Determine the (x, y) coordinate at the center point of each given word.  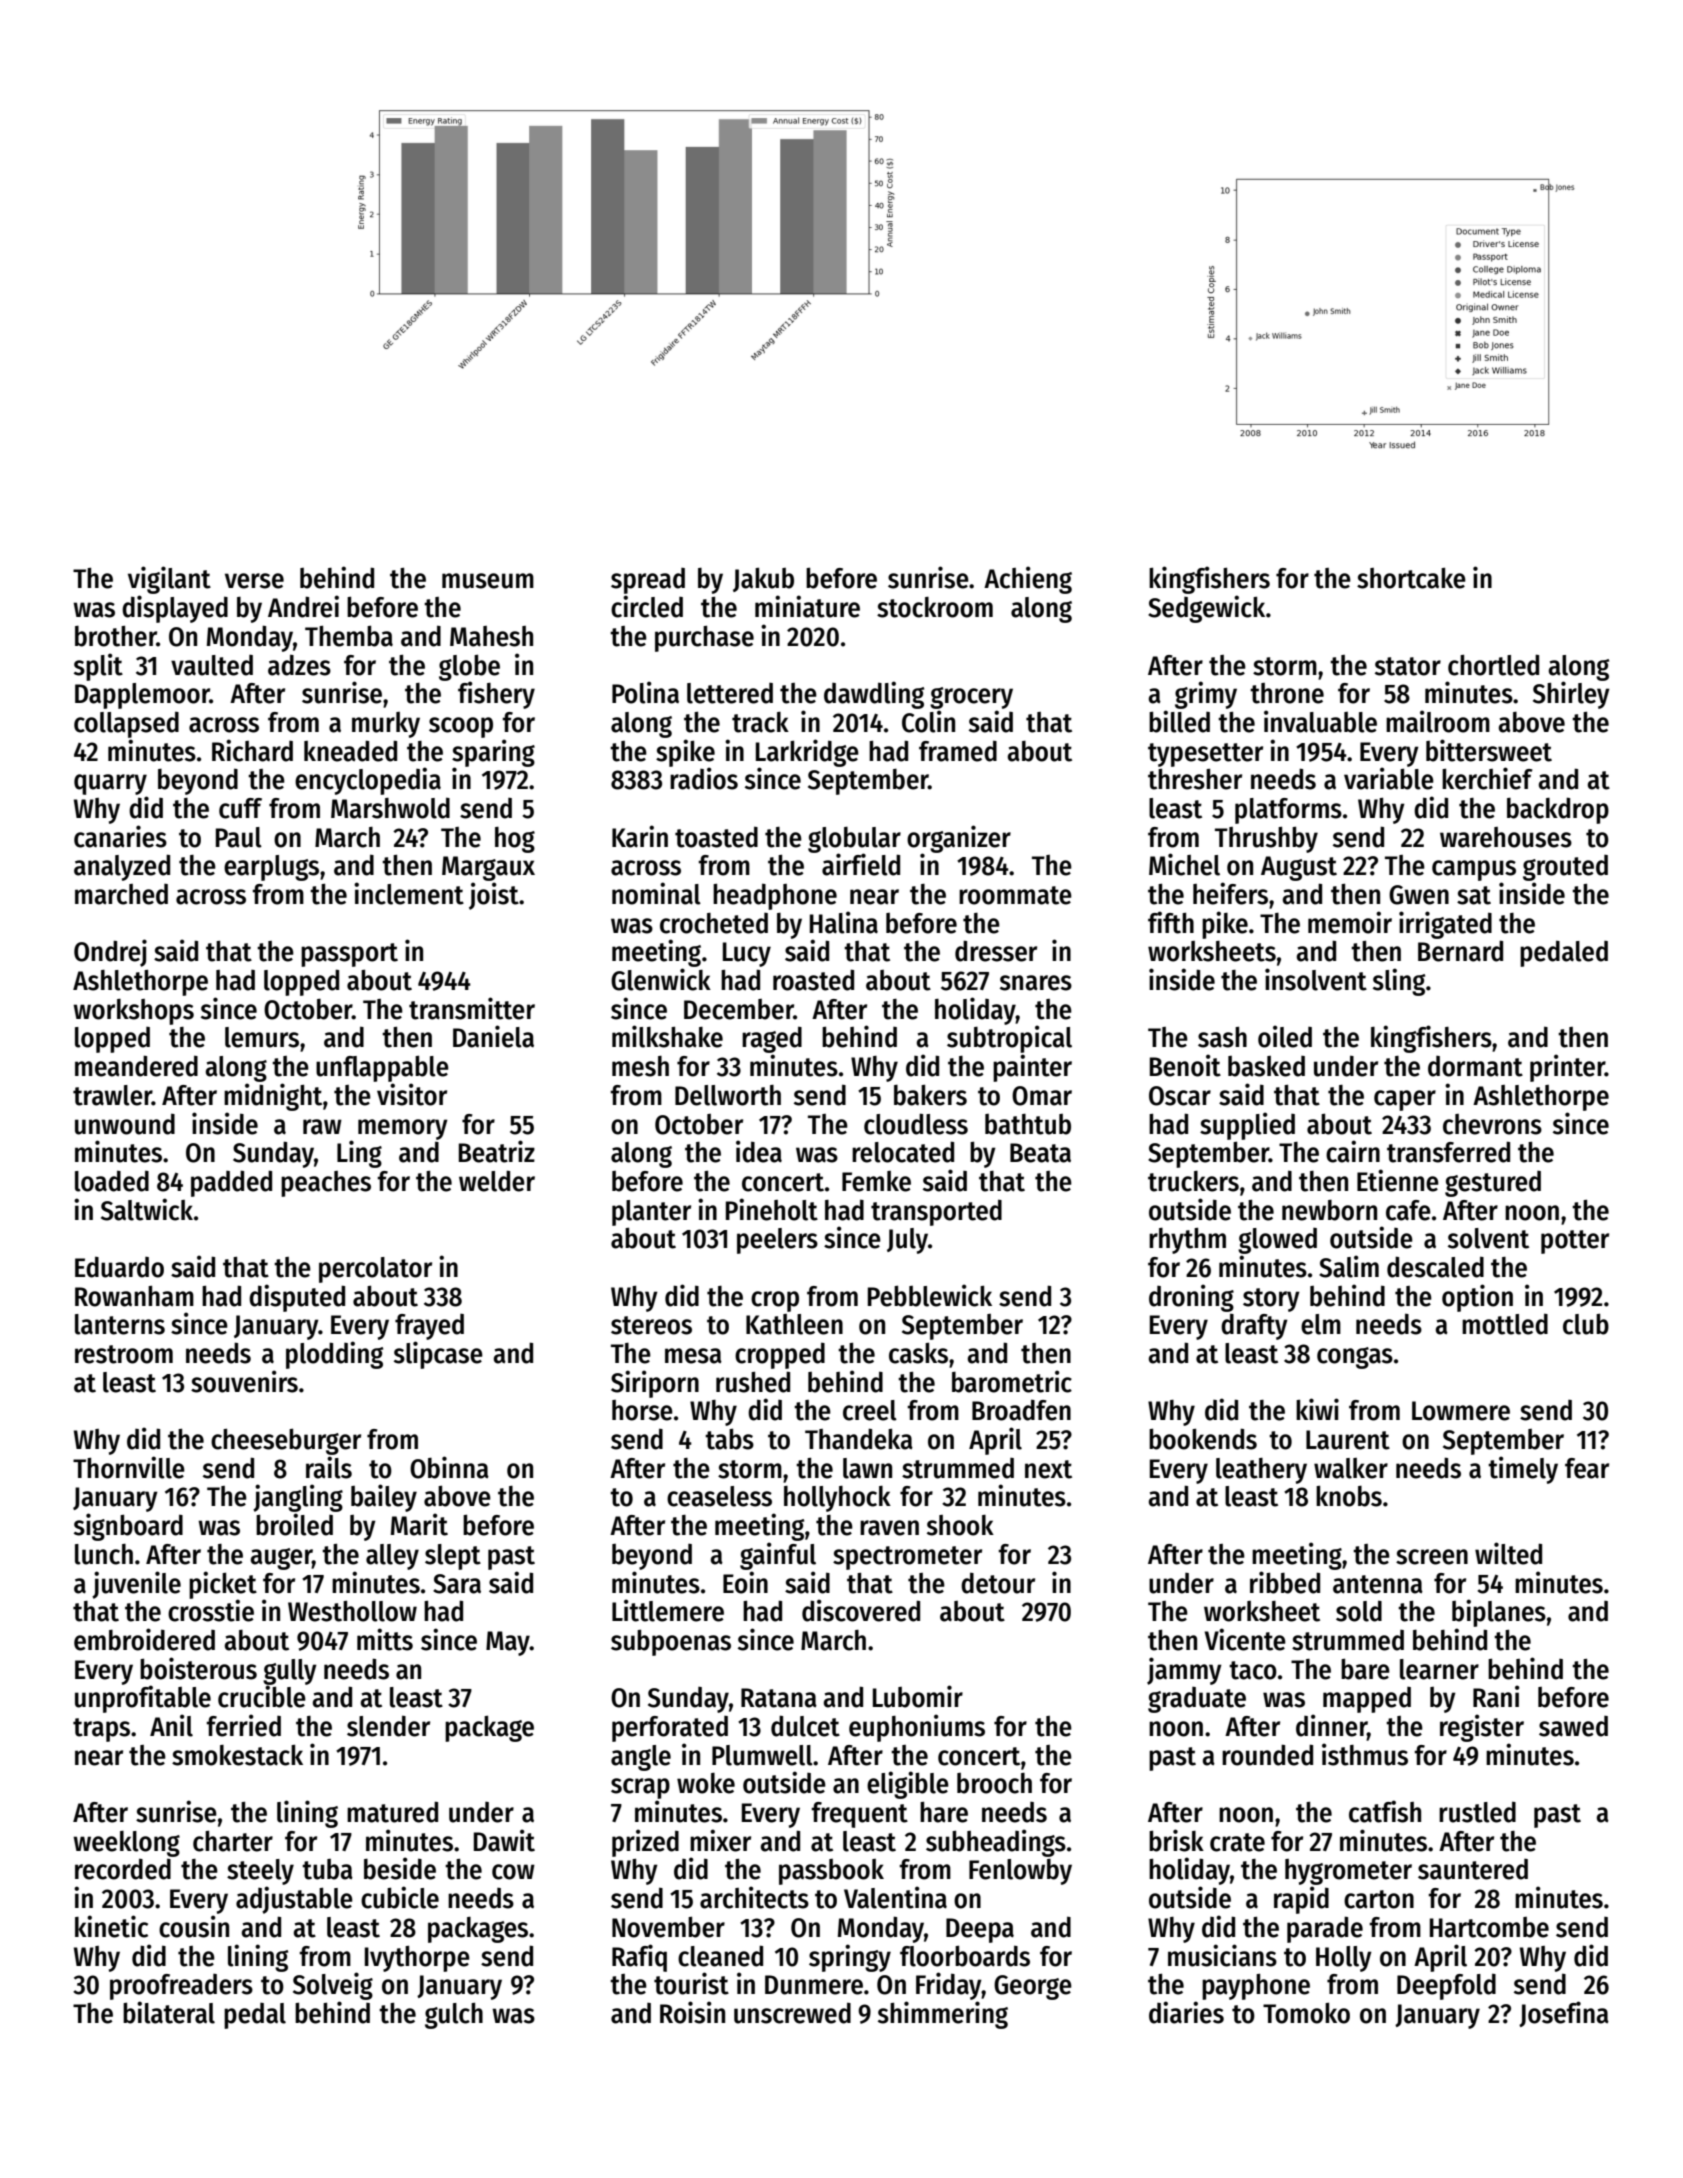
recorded (123, 1869)
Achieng (1028, 580)
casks (918, 1353)
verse (254, 581)
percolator (375, 1270)
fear (1587, 1468)
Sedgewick (1206, 609)
